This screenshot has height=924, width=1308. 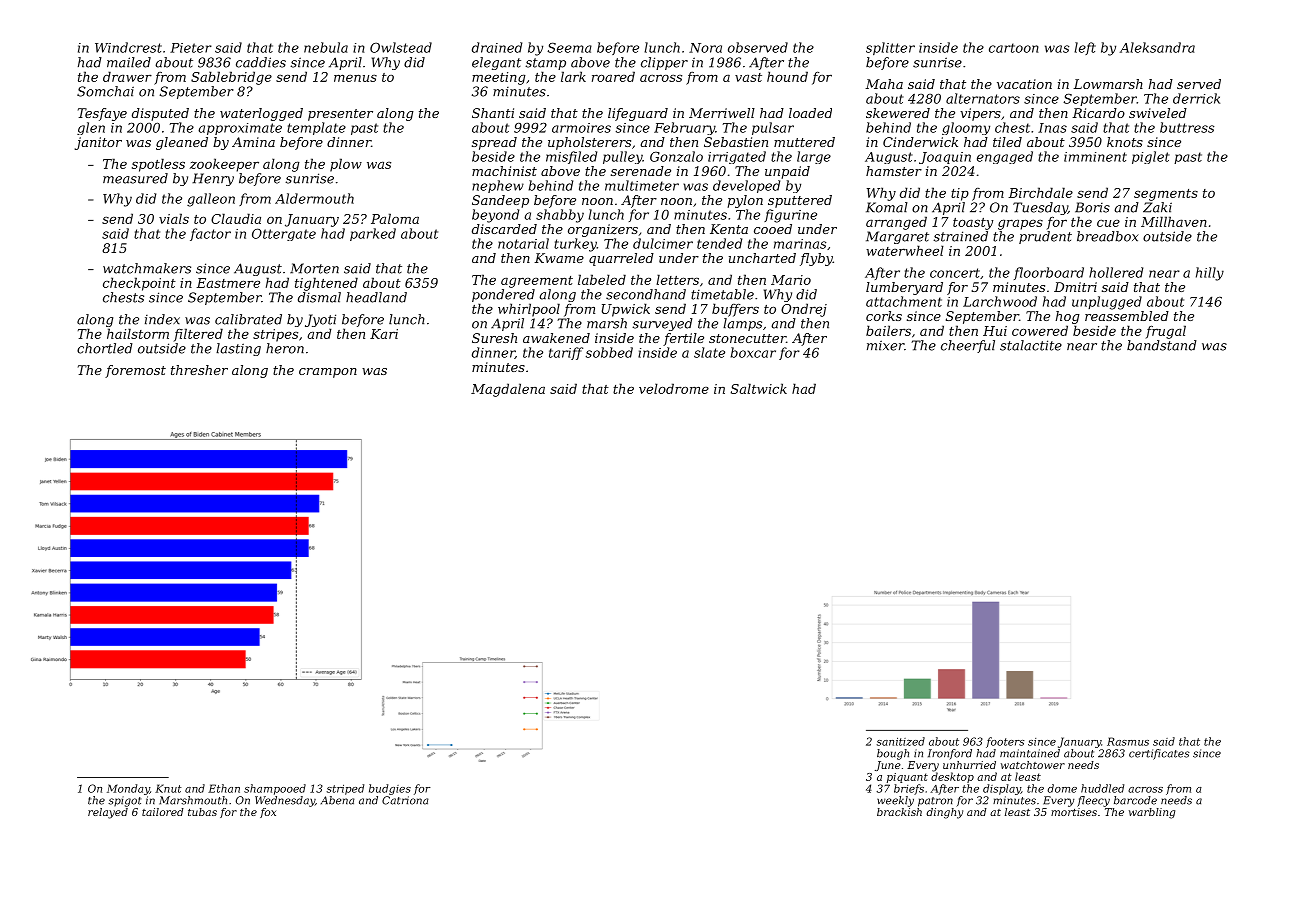 I want to click on cartoon, so click(x=1014, y=48).
